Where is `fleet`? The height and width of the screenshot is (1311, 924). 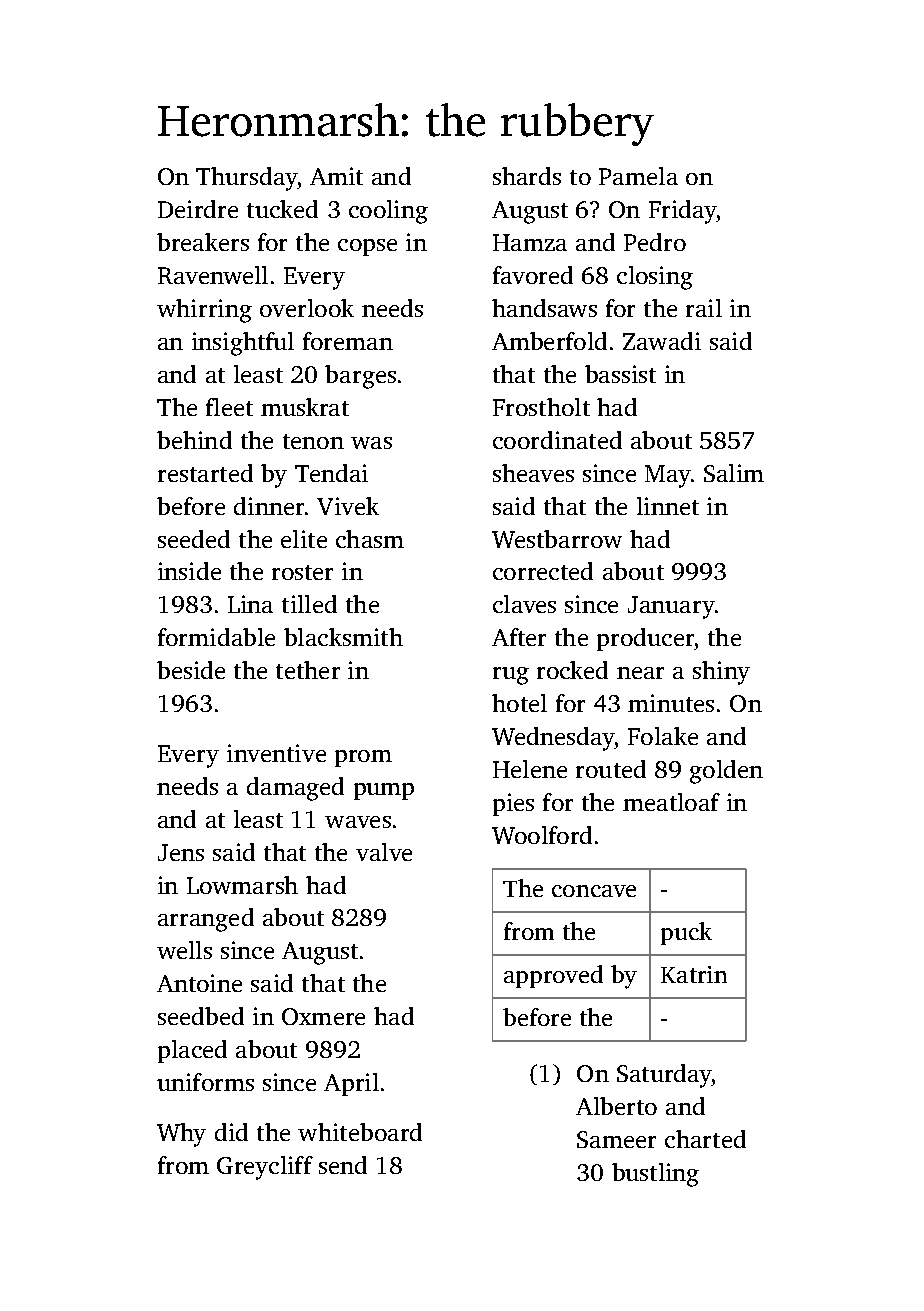
fleet is located at coordinates (229, 407).
